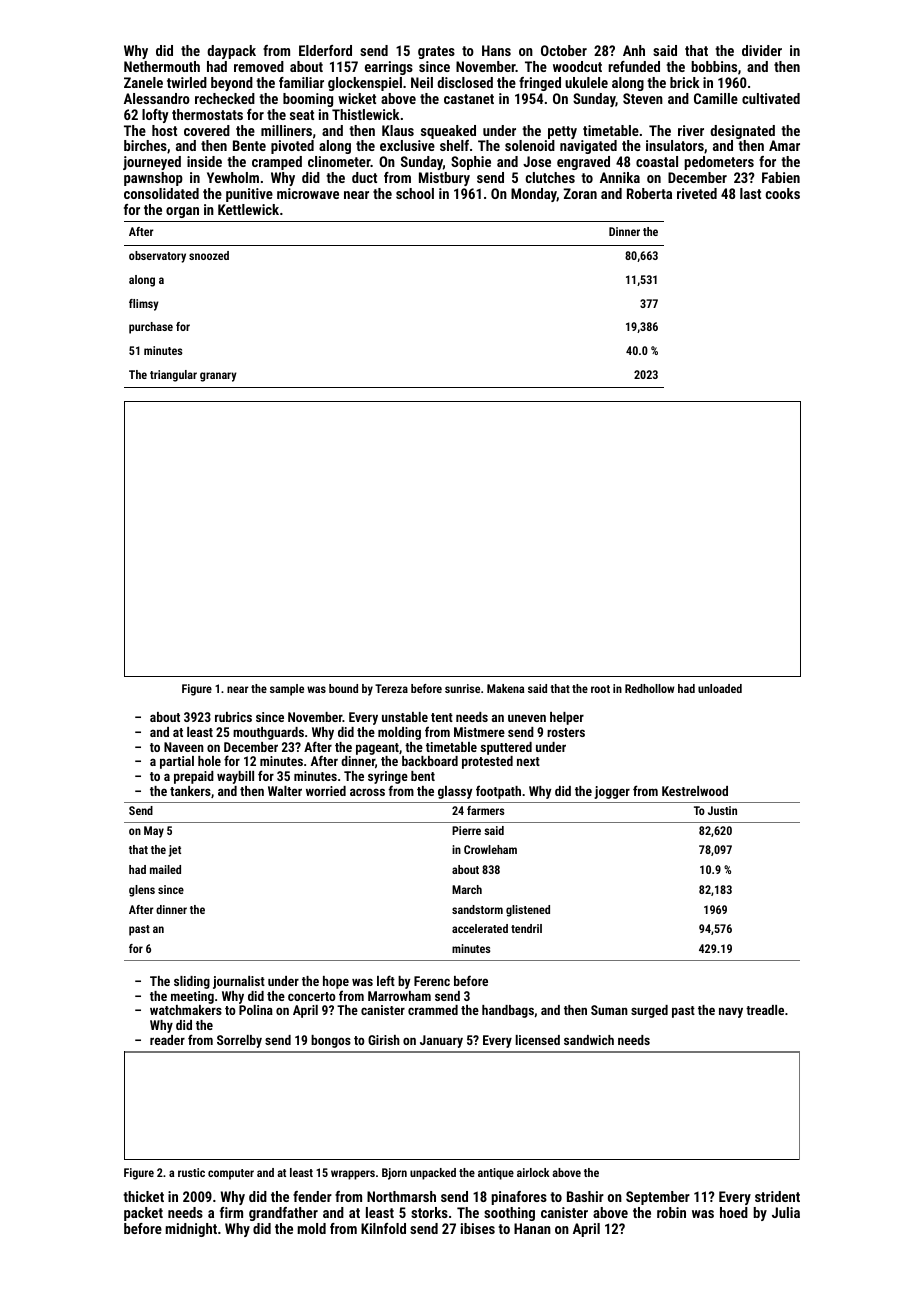 The height and width of the screenshot is (1308, 924). What do you see at coordinates (564, 50) in the screenshot?
I see `October` at bounding box center [564, 50].
